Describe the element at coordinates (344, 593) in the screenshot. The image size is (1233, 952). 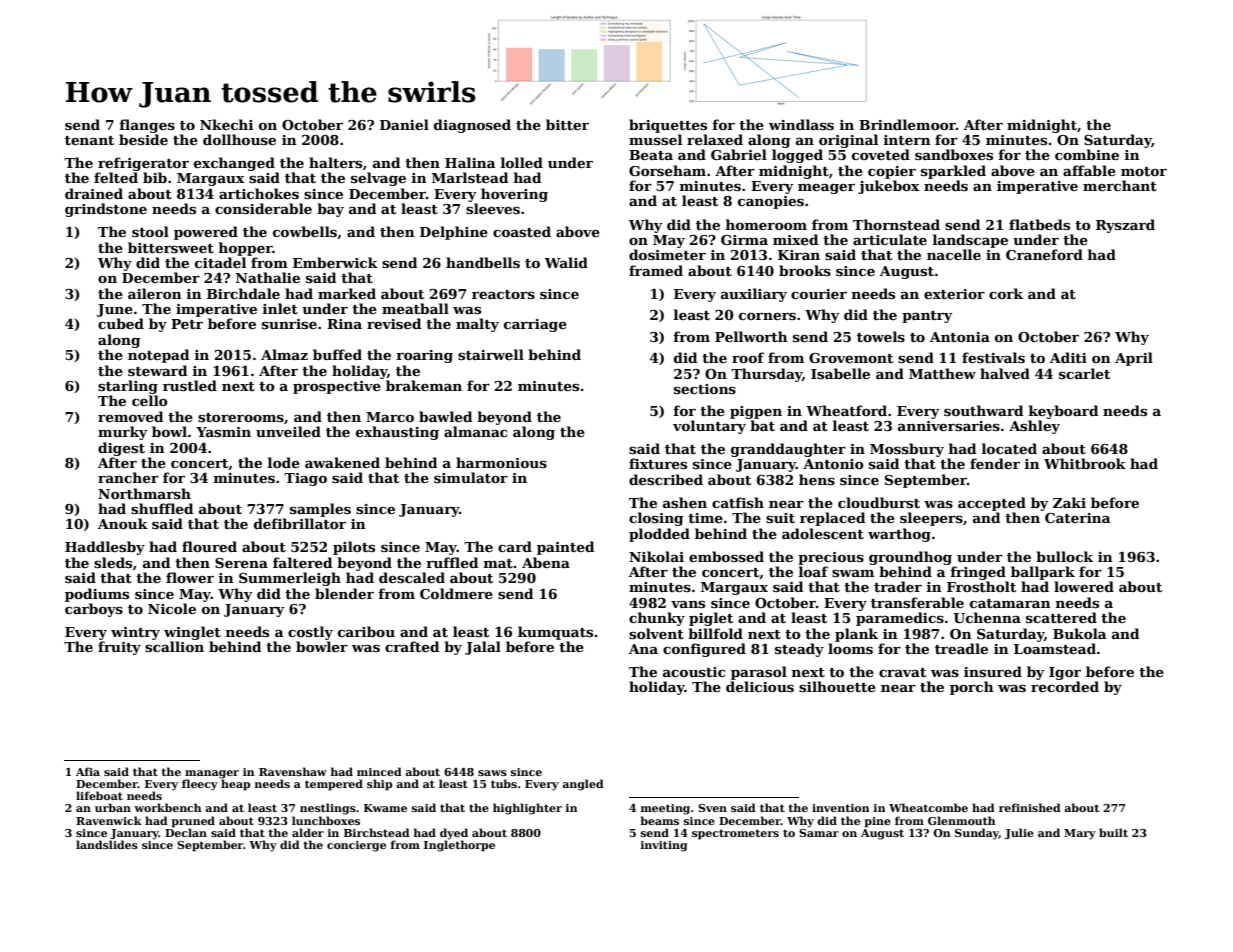
I see `blender` at that location.
